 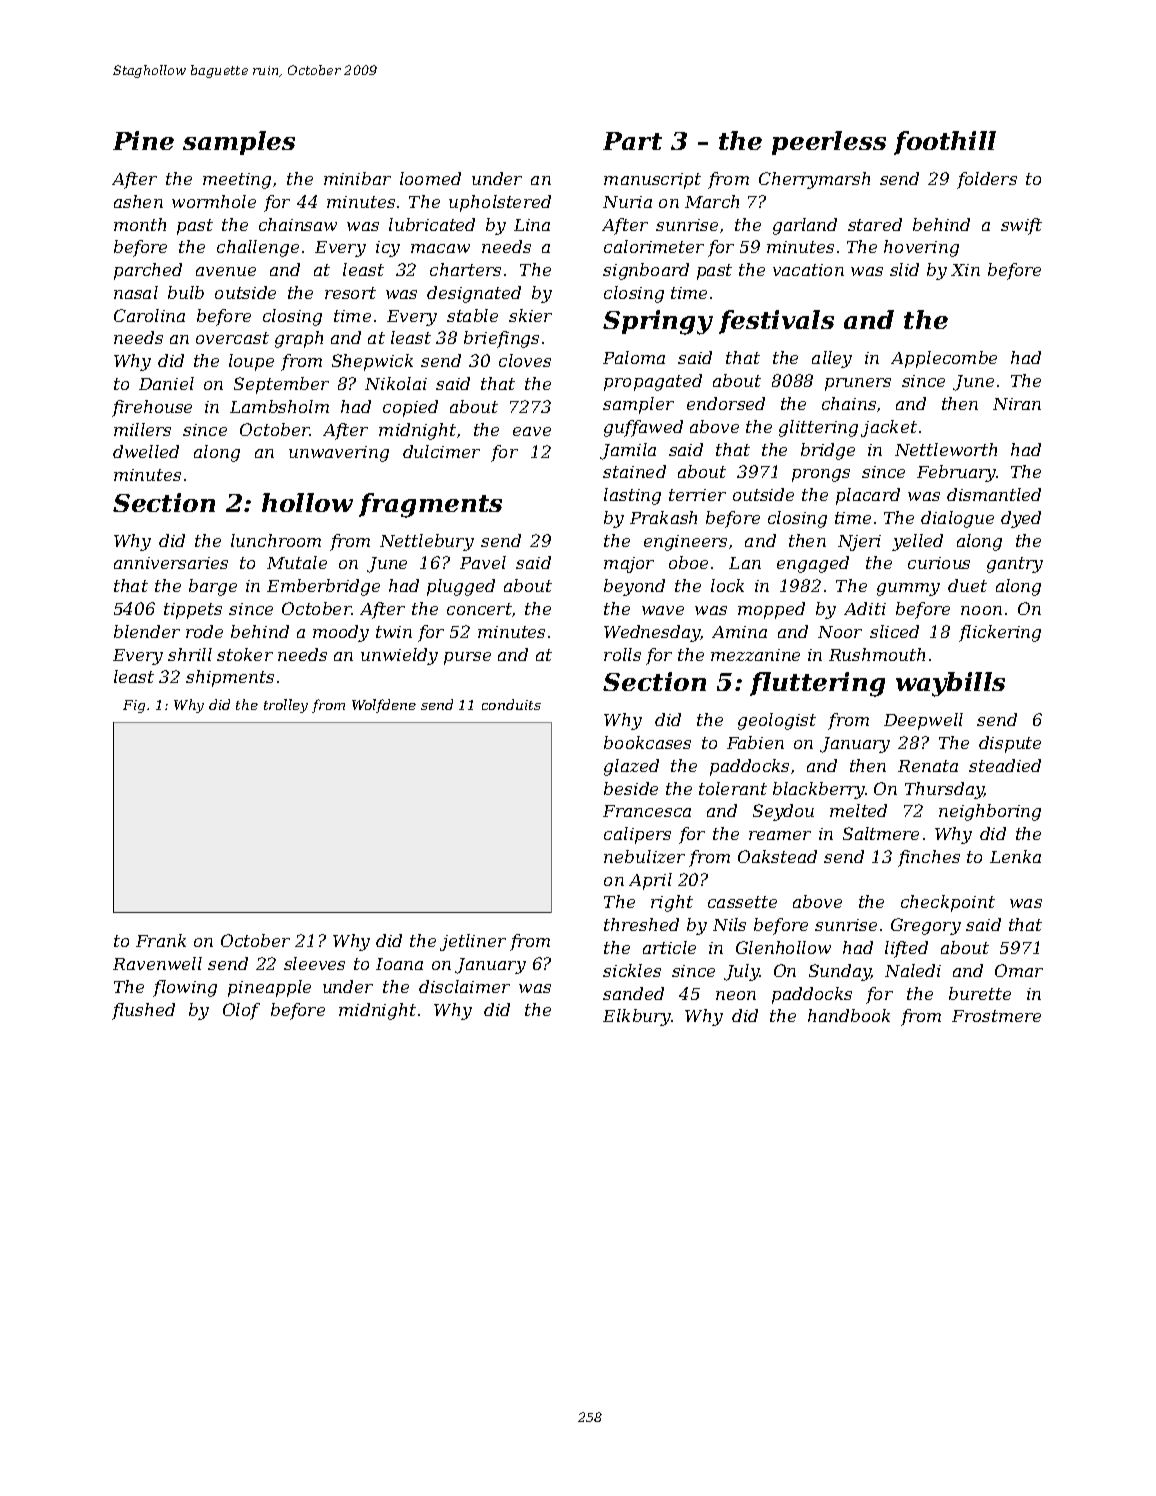 What do you see at coordinates (945, 143) in the screenshot?
I see `foothill` at bounding box center [945, 143].
